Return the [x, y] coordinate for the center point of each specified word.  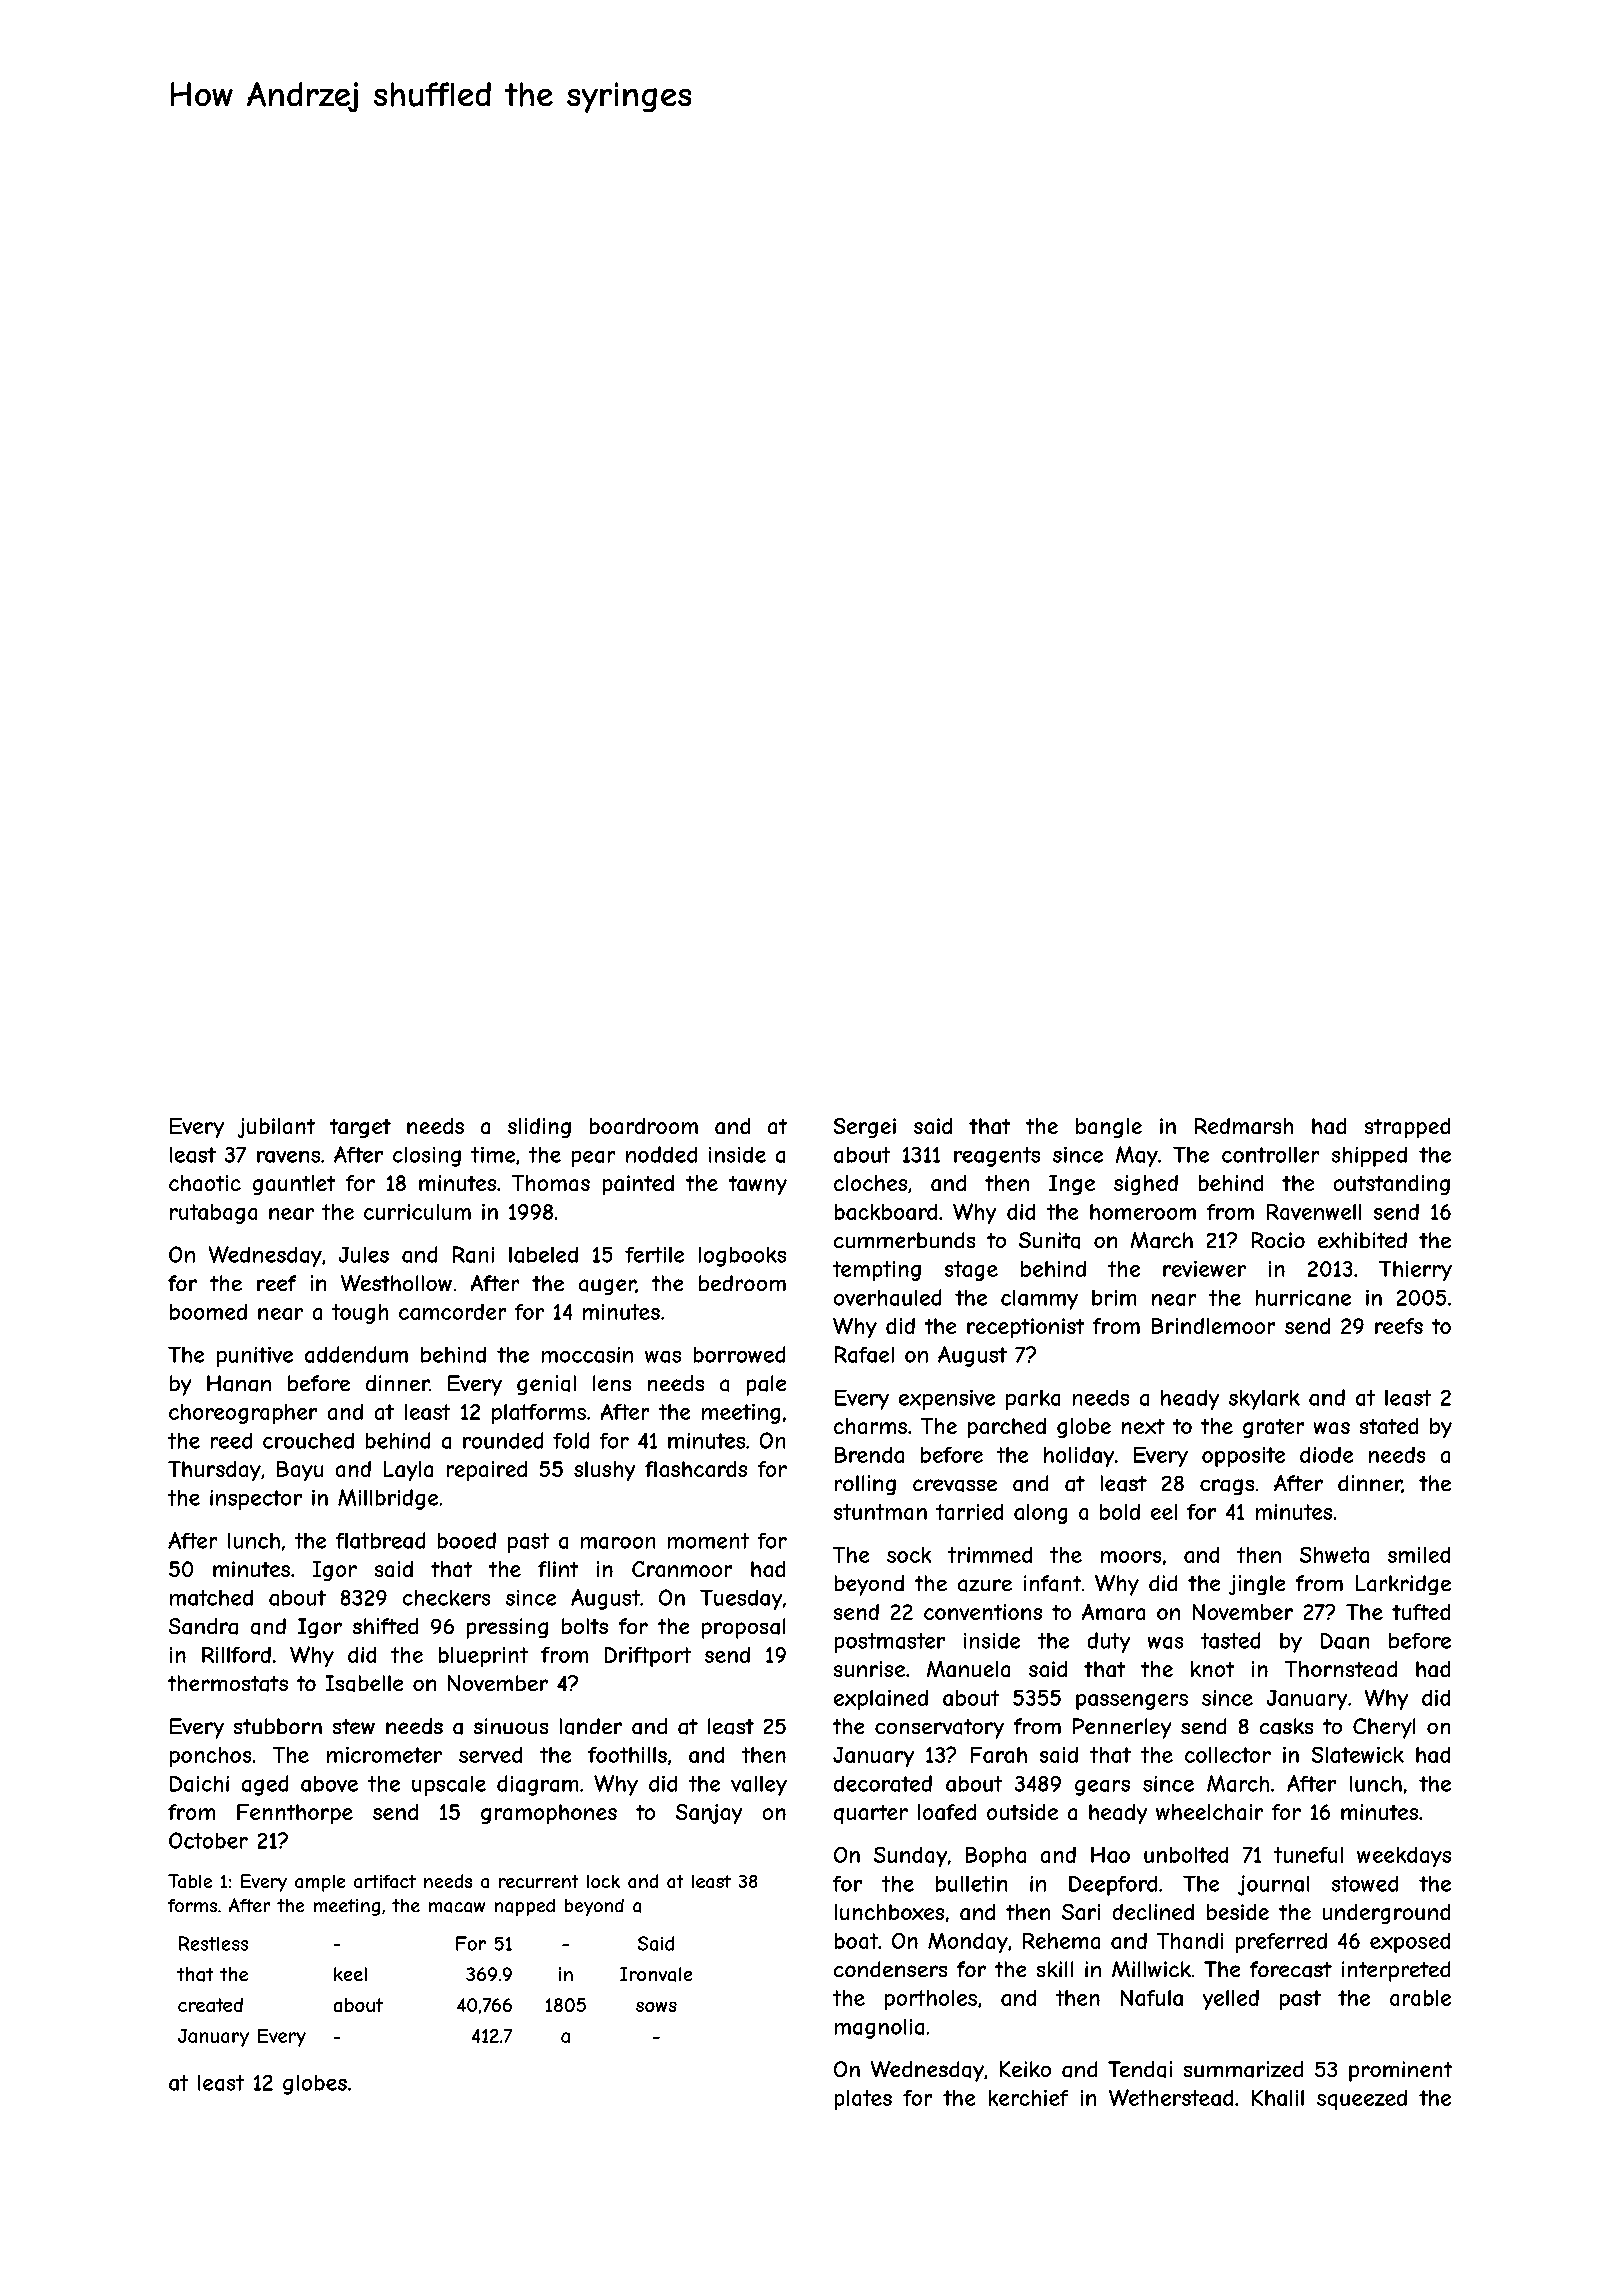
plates [863, 2100]
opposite [1243, 1457]
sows [656, 2007]
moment [708, 1541]
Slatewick [1358, 1755]
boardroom [644, 1126]
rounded [503, 1440]
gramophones [549, 1814]
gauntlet [294, 1185]
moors [1131, 1557]
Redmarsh [1244, 1126]
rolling [865, 1485]
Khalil [1278, 2098]
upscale [449, 1786]
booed [467, 1540]
